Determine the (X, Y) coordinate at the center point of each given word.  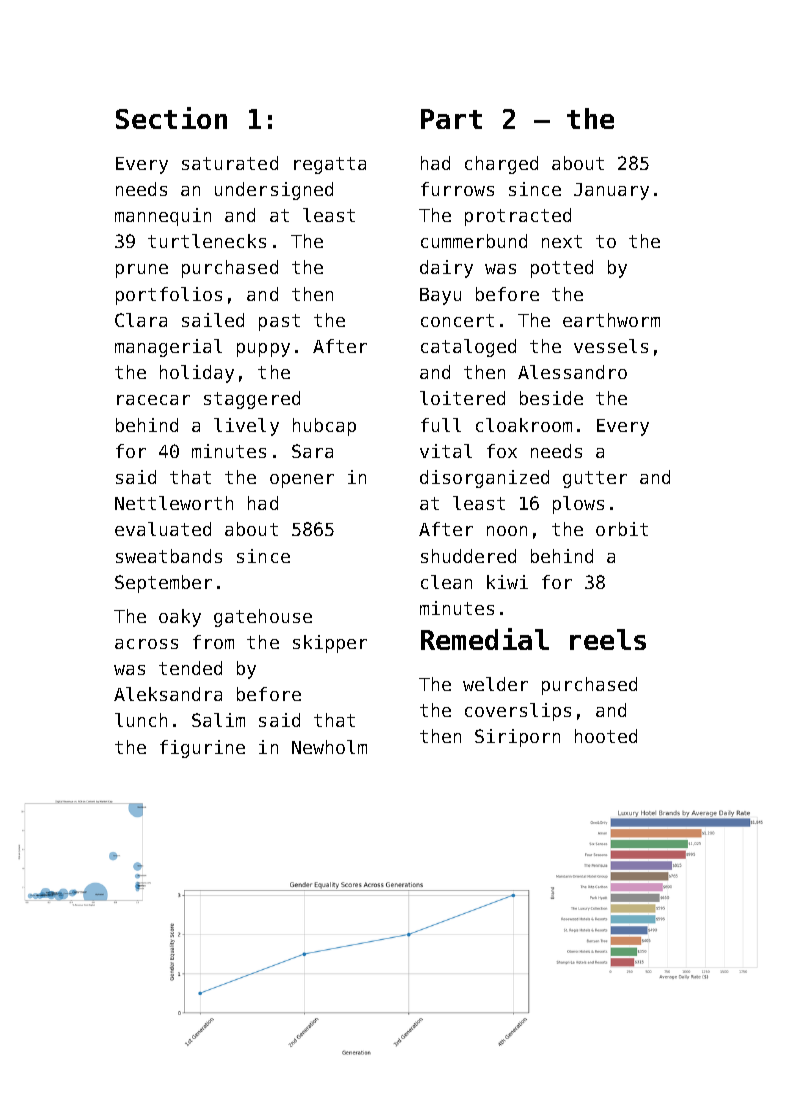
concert (457, 320)
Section (171, 118)
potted (562, 269)
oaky (180, 618)
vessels (611, 346)
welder (495, 684)
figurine (202, 749)
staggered (252, 400)
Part (451, 119)
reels (608, 639)
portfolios (169, 296)
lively (246, 427)
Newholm (329, 747)
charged (501, 165)
